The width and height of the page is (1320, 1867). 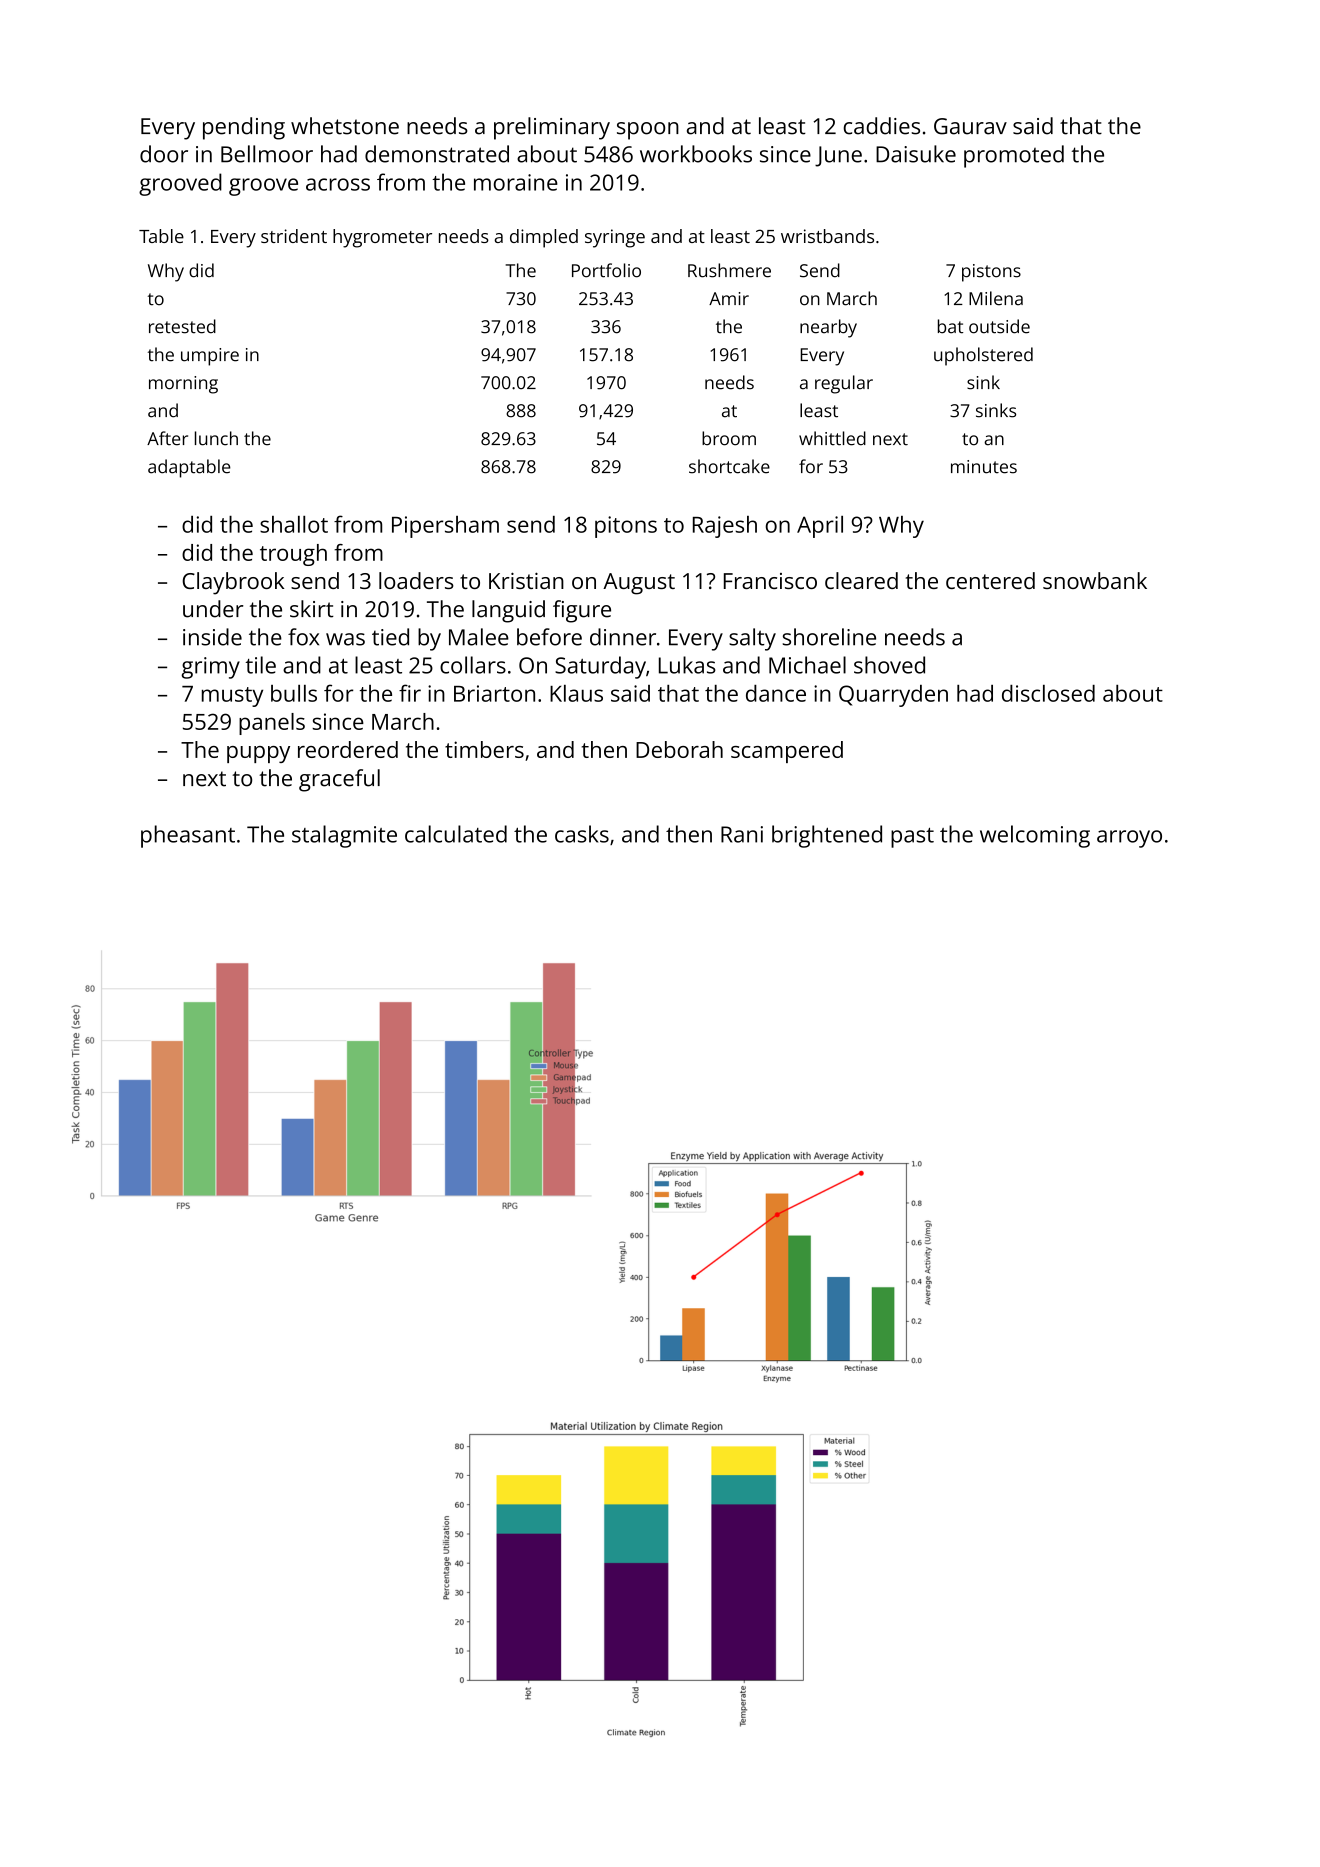 What do you see at coordinates (382, 238) in the page?
I see `hygrometer` at bounding box center [382, 238].
